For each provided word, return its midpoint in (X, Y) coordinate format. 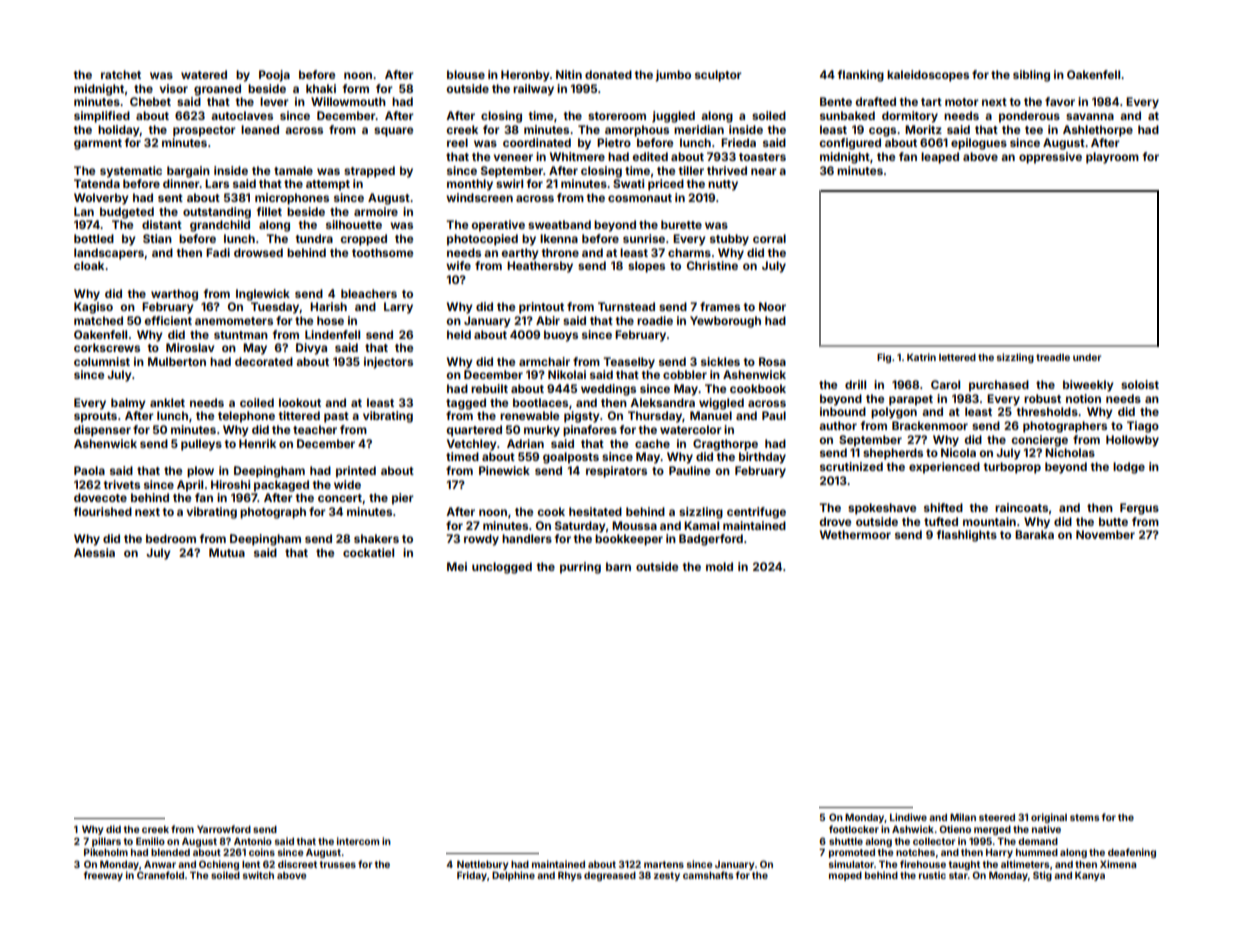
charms (689, 252)
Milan (963, 817)
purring (580, 568)
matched (98, 320)
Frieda (738, 142)
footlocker (854, 829)
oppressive (1050, 158)
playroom (1112, 158)
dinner (181, 183)
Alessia (94, 552)
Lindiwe (908, 817)
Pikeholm (106, 852)
